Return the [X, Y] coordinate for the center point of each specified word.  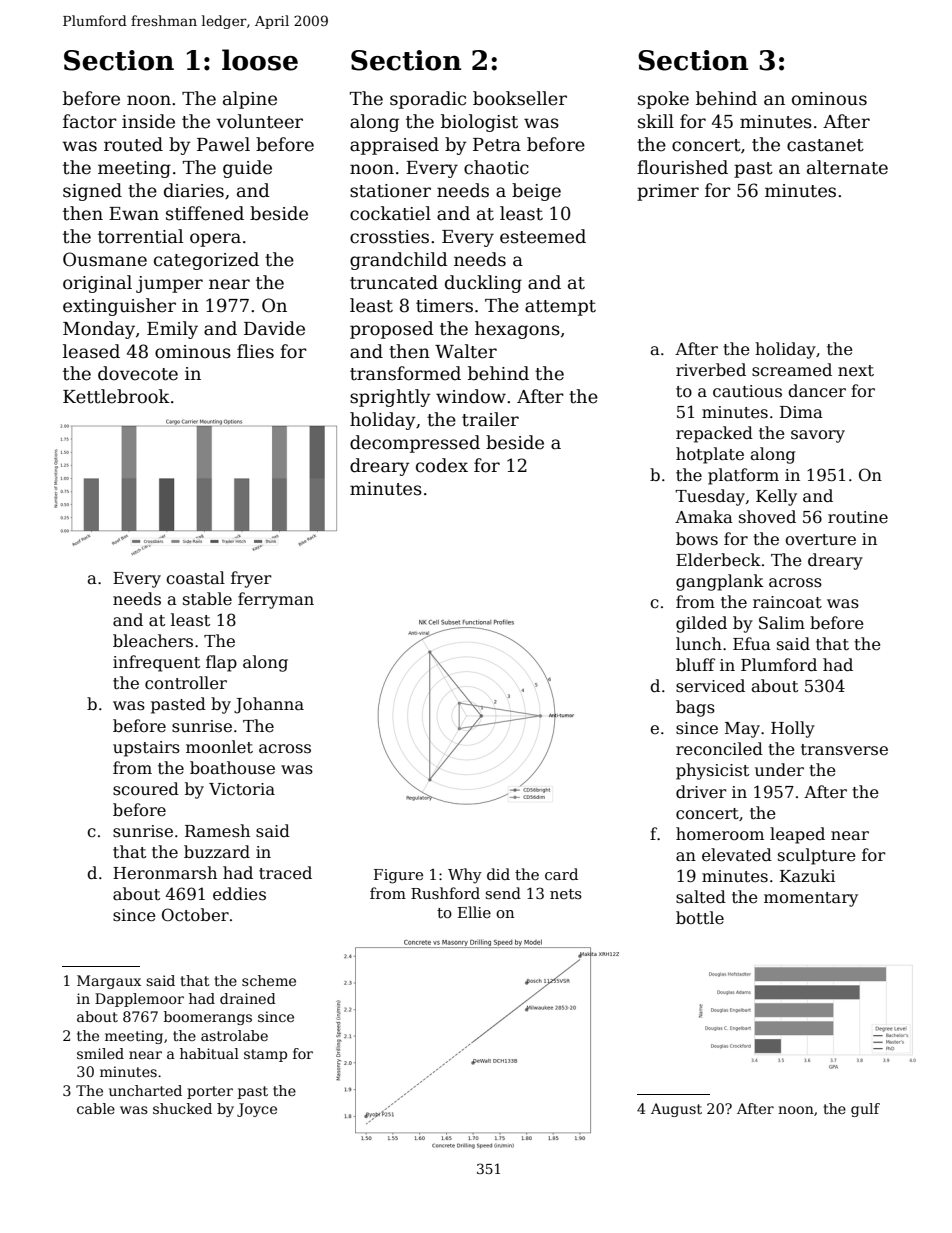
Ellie [474, 912]
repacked [714, 434]
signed [92, 192]
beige [536, 192]
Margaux [109, 982]
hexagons [517, 330]
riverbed [711, 370]
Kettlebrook [116, 396]
